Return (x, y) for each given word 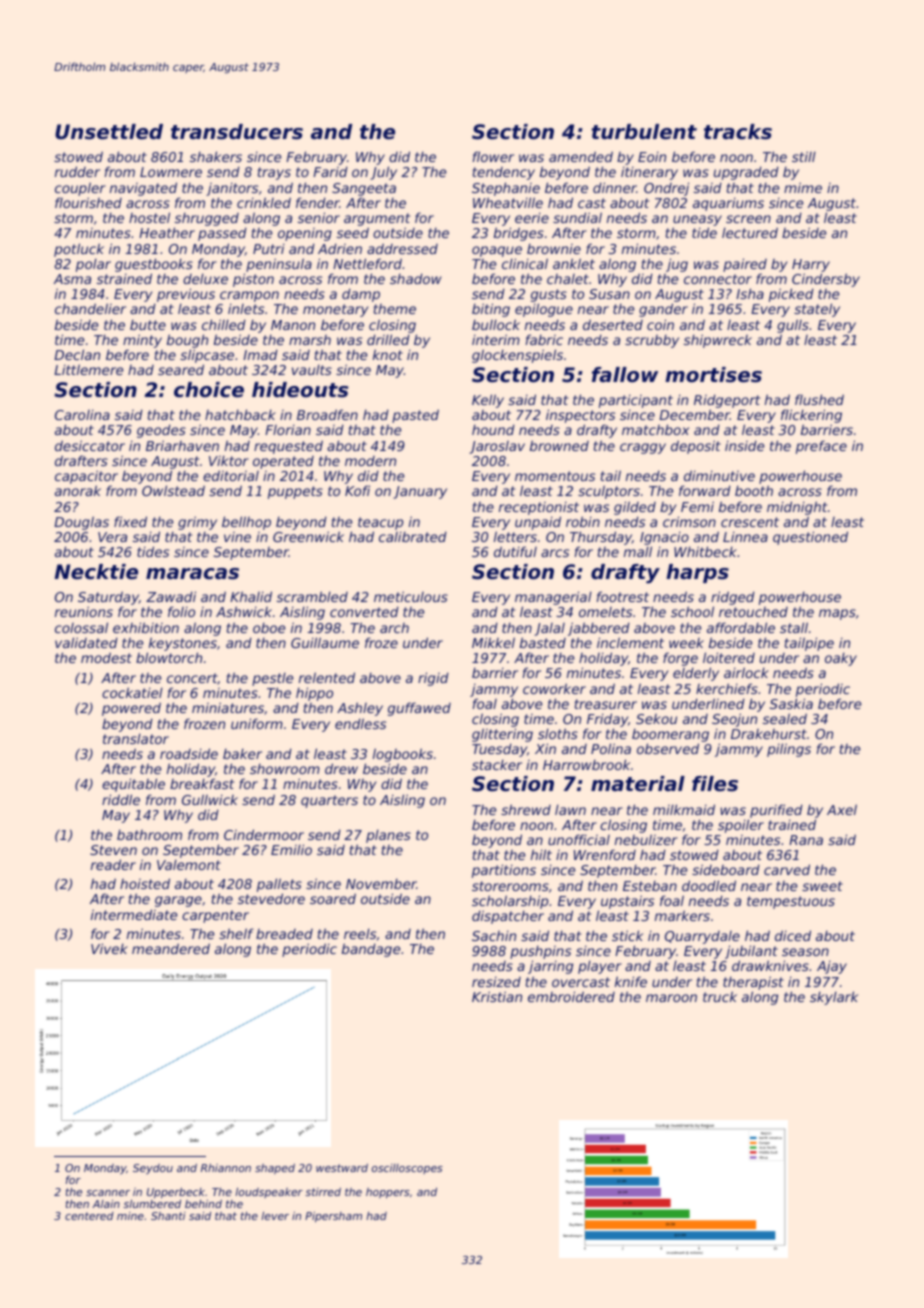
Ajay (832, 967)
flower (493, 156)
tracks (738, 132)
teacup (380, 523)
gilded (635, 508)
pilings (789, 750)
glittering (502, 736)
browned (559, 445)
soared (333, 898)
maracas (192, 574)
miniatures (228, 707)
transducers (237, 132)
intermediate (134, 914)
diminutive (719, 475)
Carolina (82, 414)
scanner (108, 1193)
